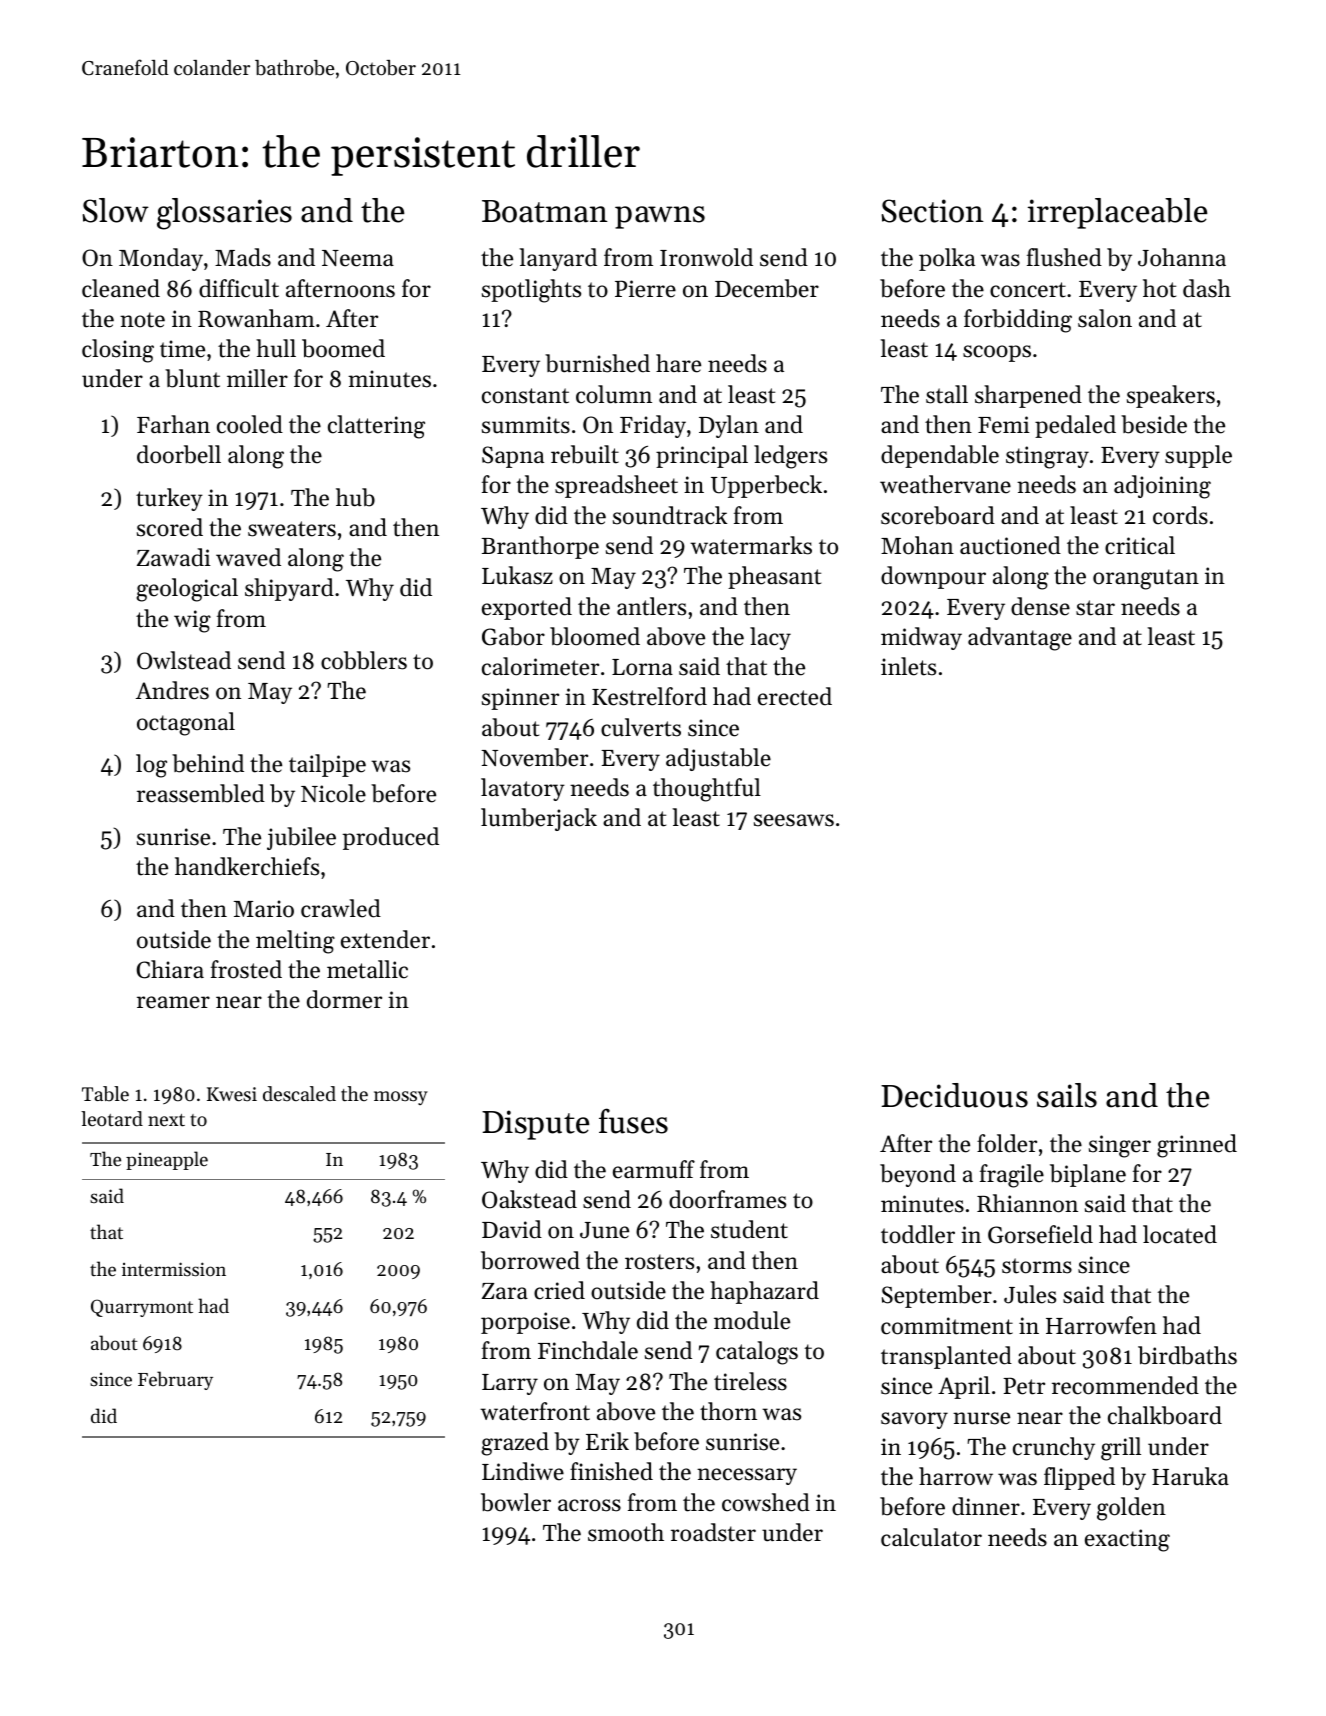  Describe the element at coordinates (917, 545) in the document. I see `Mohan` at that location.
